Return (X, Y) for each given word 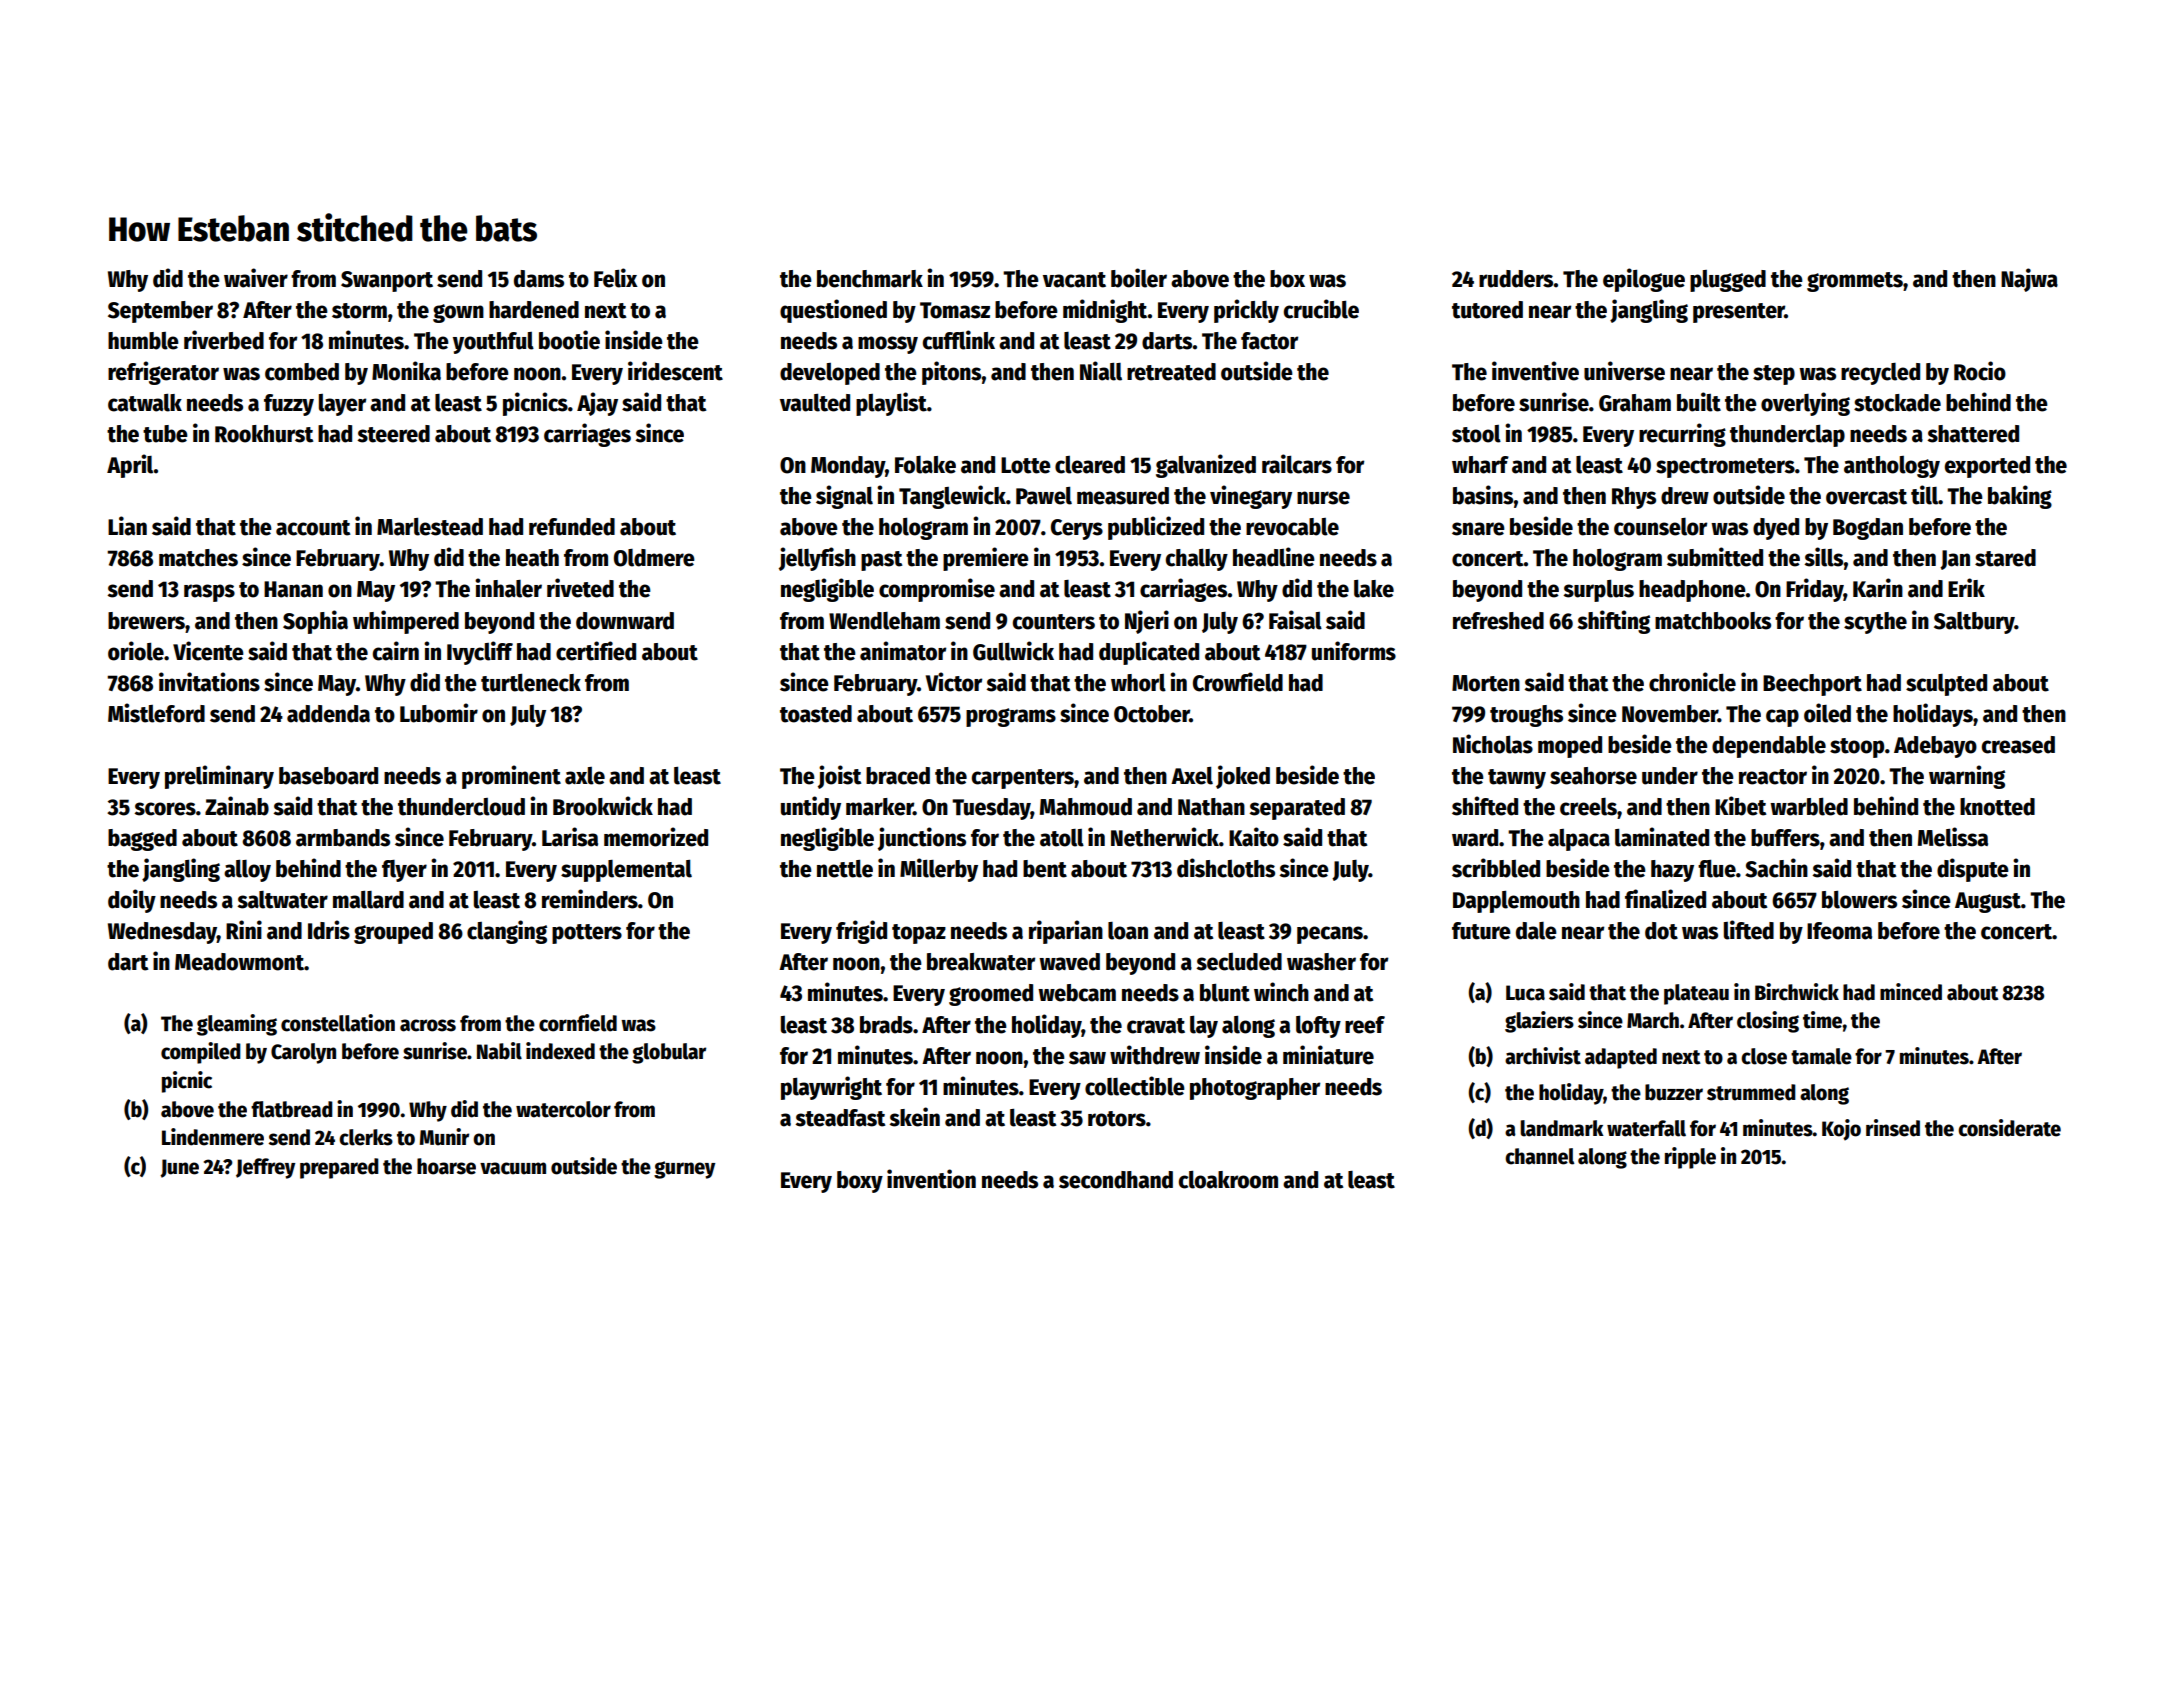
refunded (572, 527)
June (179, 1168)
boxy (860, 1182)
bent (1045, 869)
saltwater (282, 900)
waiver (256, 278)
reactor (1773, 777)
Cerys (1077, 529)
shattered (1973, 434)
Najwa (2029, 280)
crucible (1321, 309)
